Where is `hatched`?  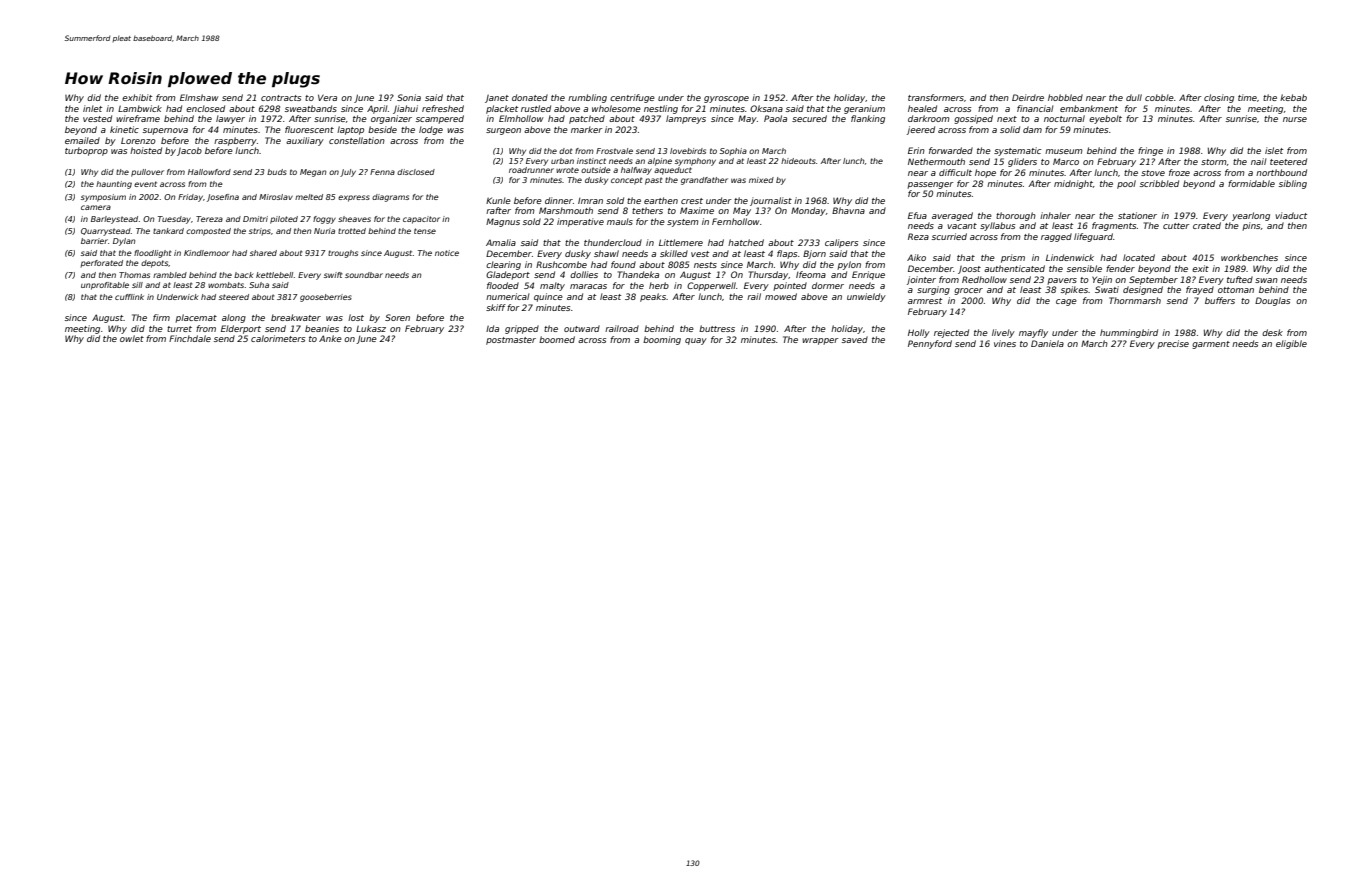 hatched is located at coordinates (746, 242).
